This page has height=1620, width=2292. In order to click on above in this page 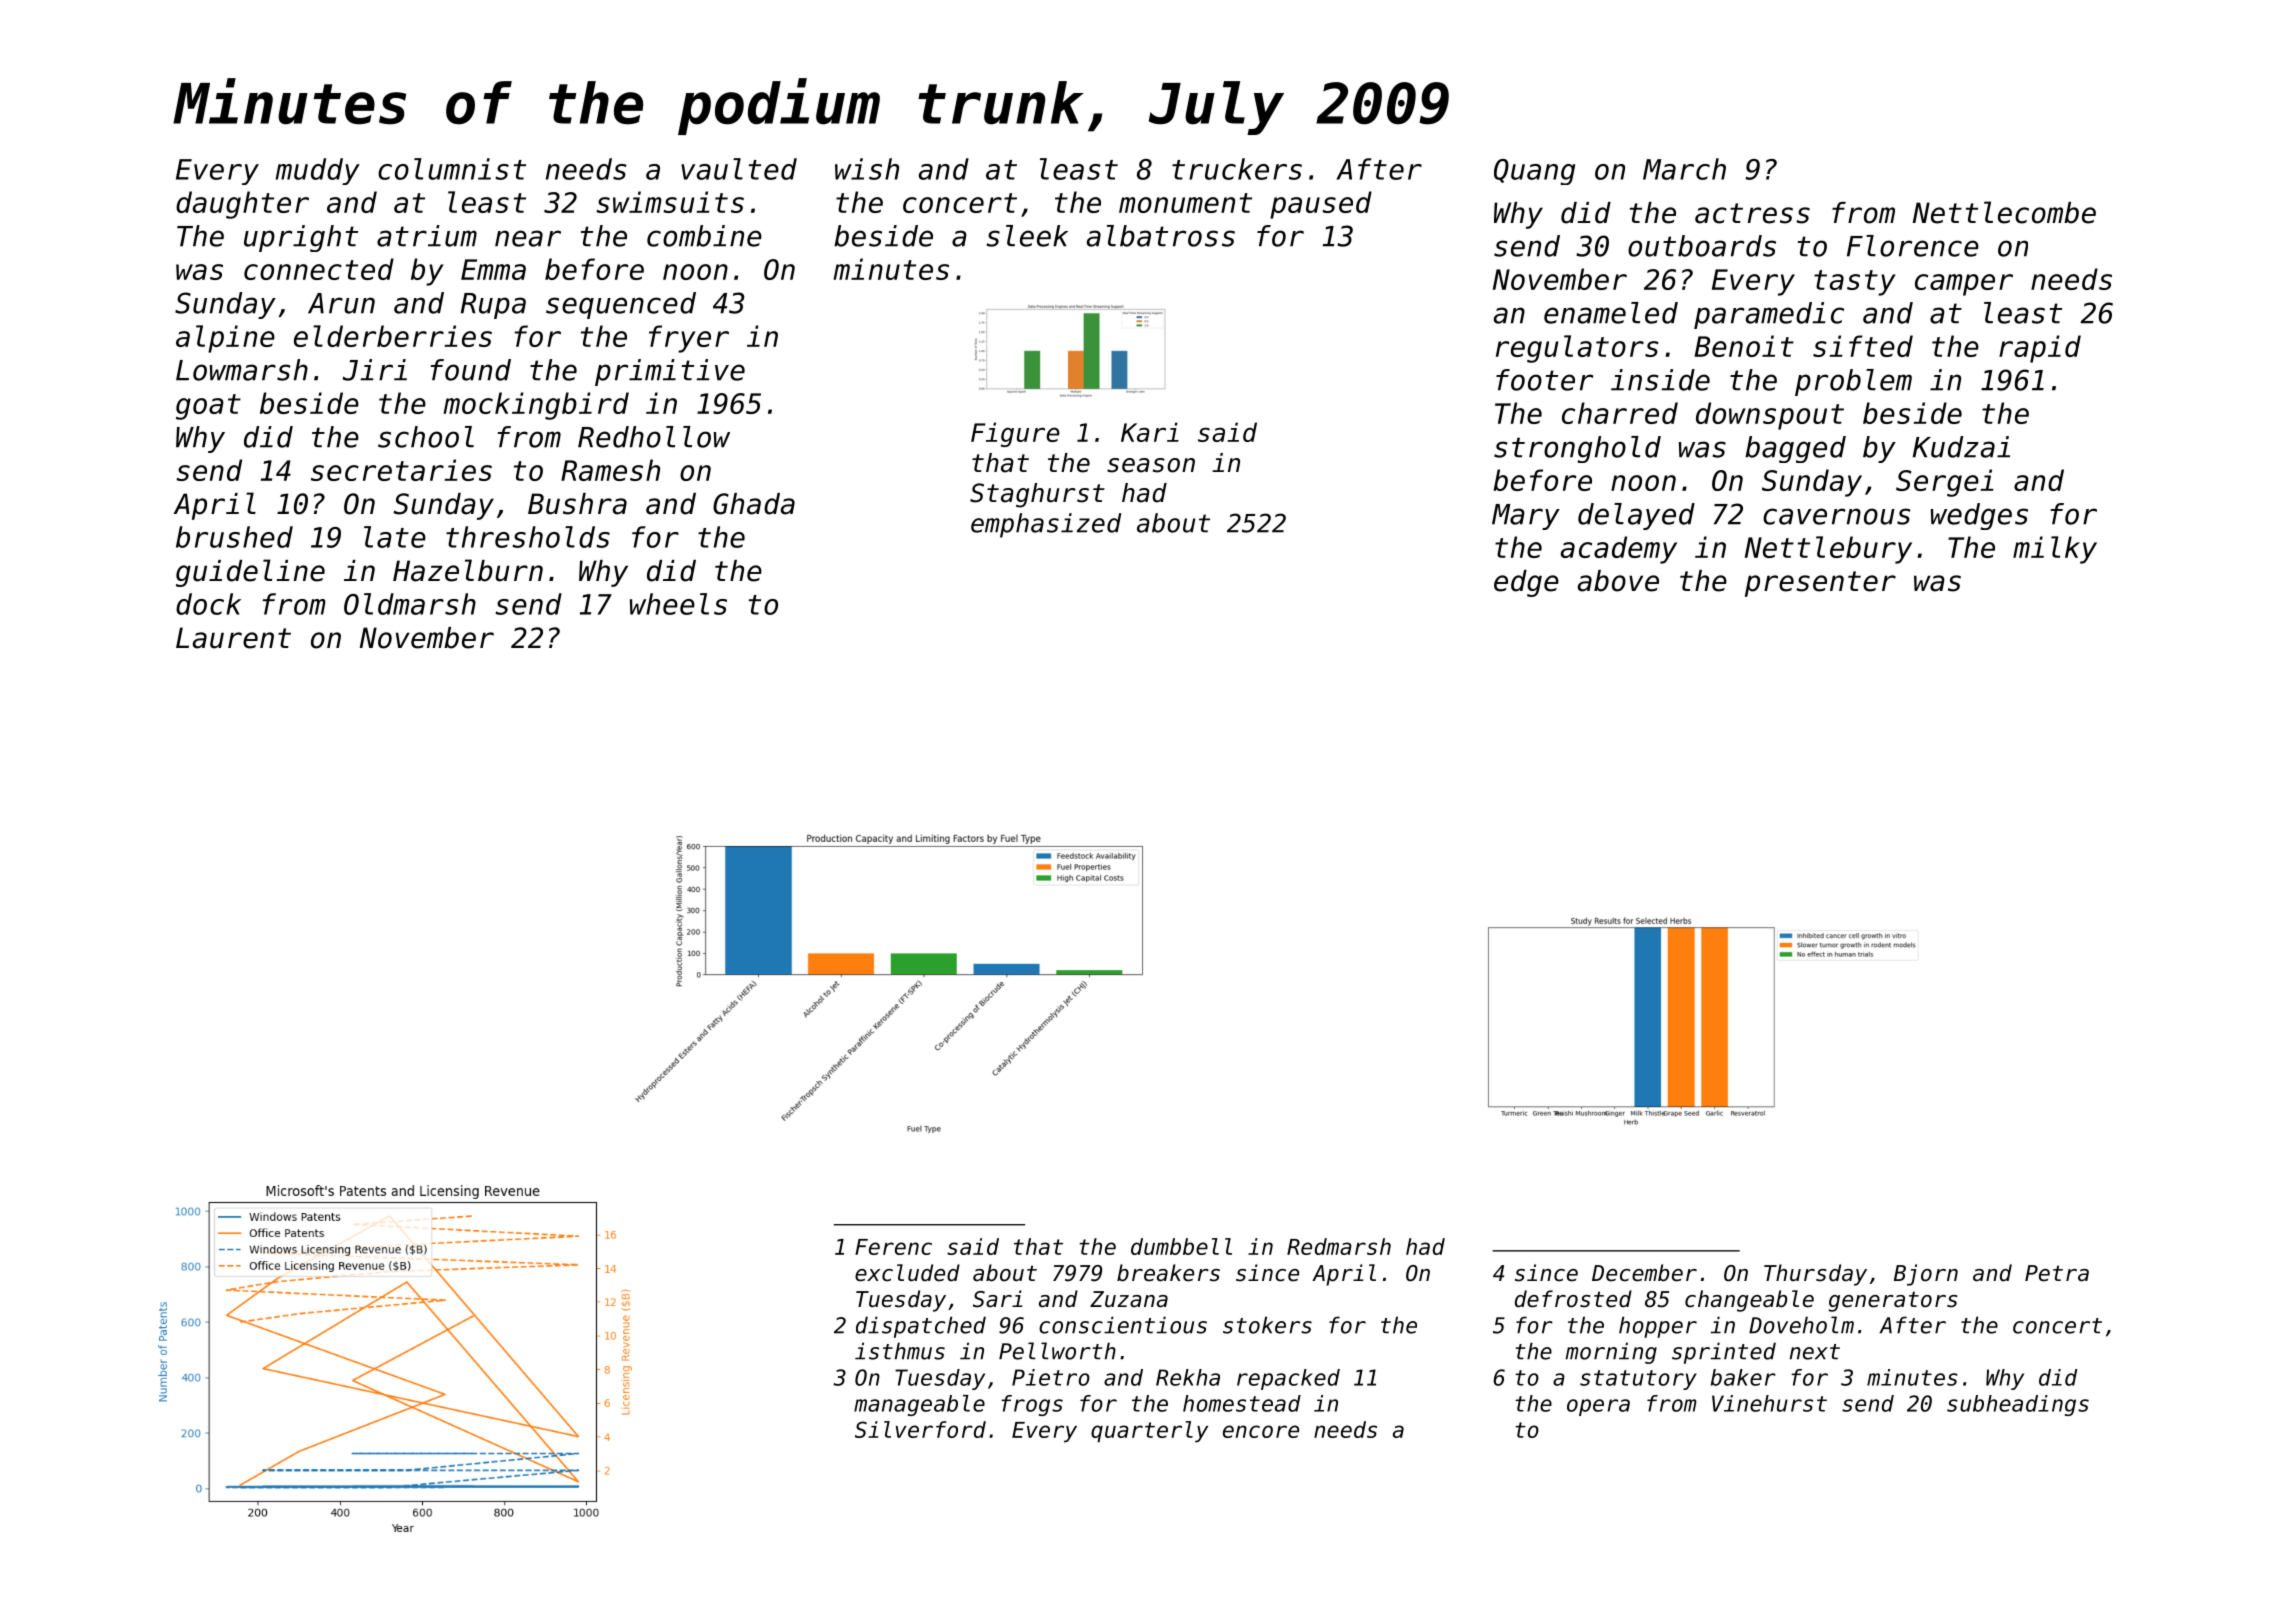, I will do `click(1618, 581)`.
